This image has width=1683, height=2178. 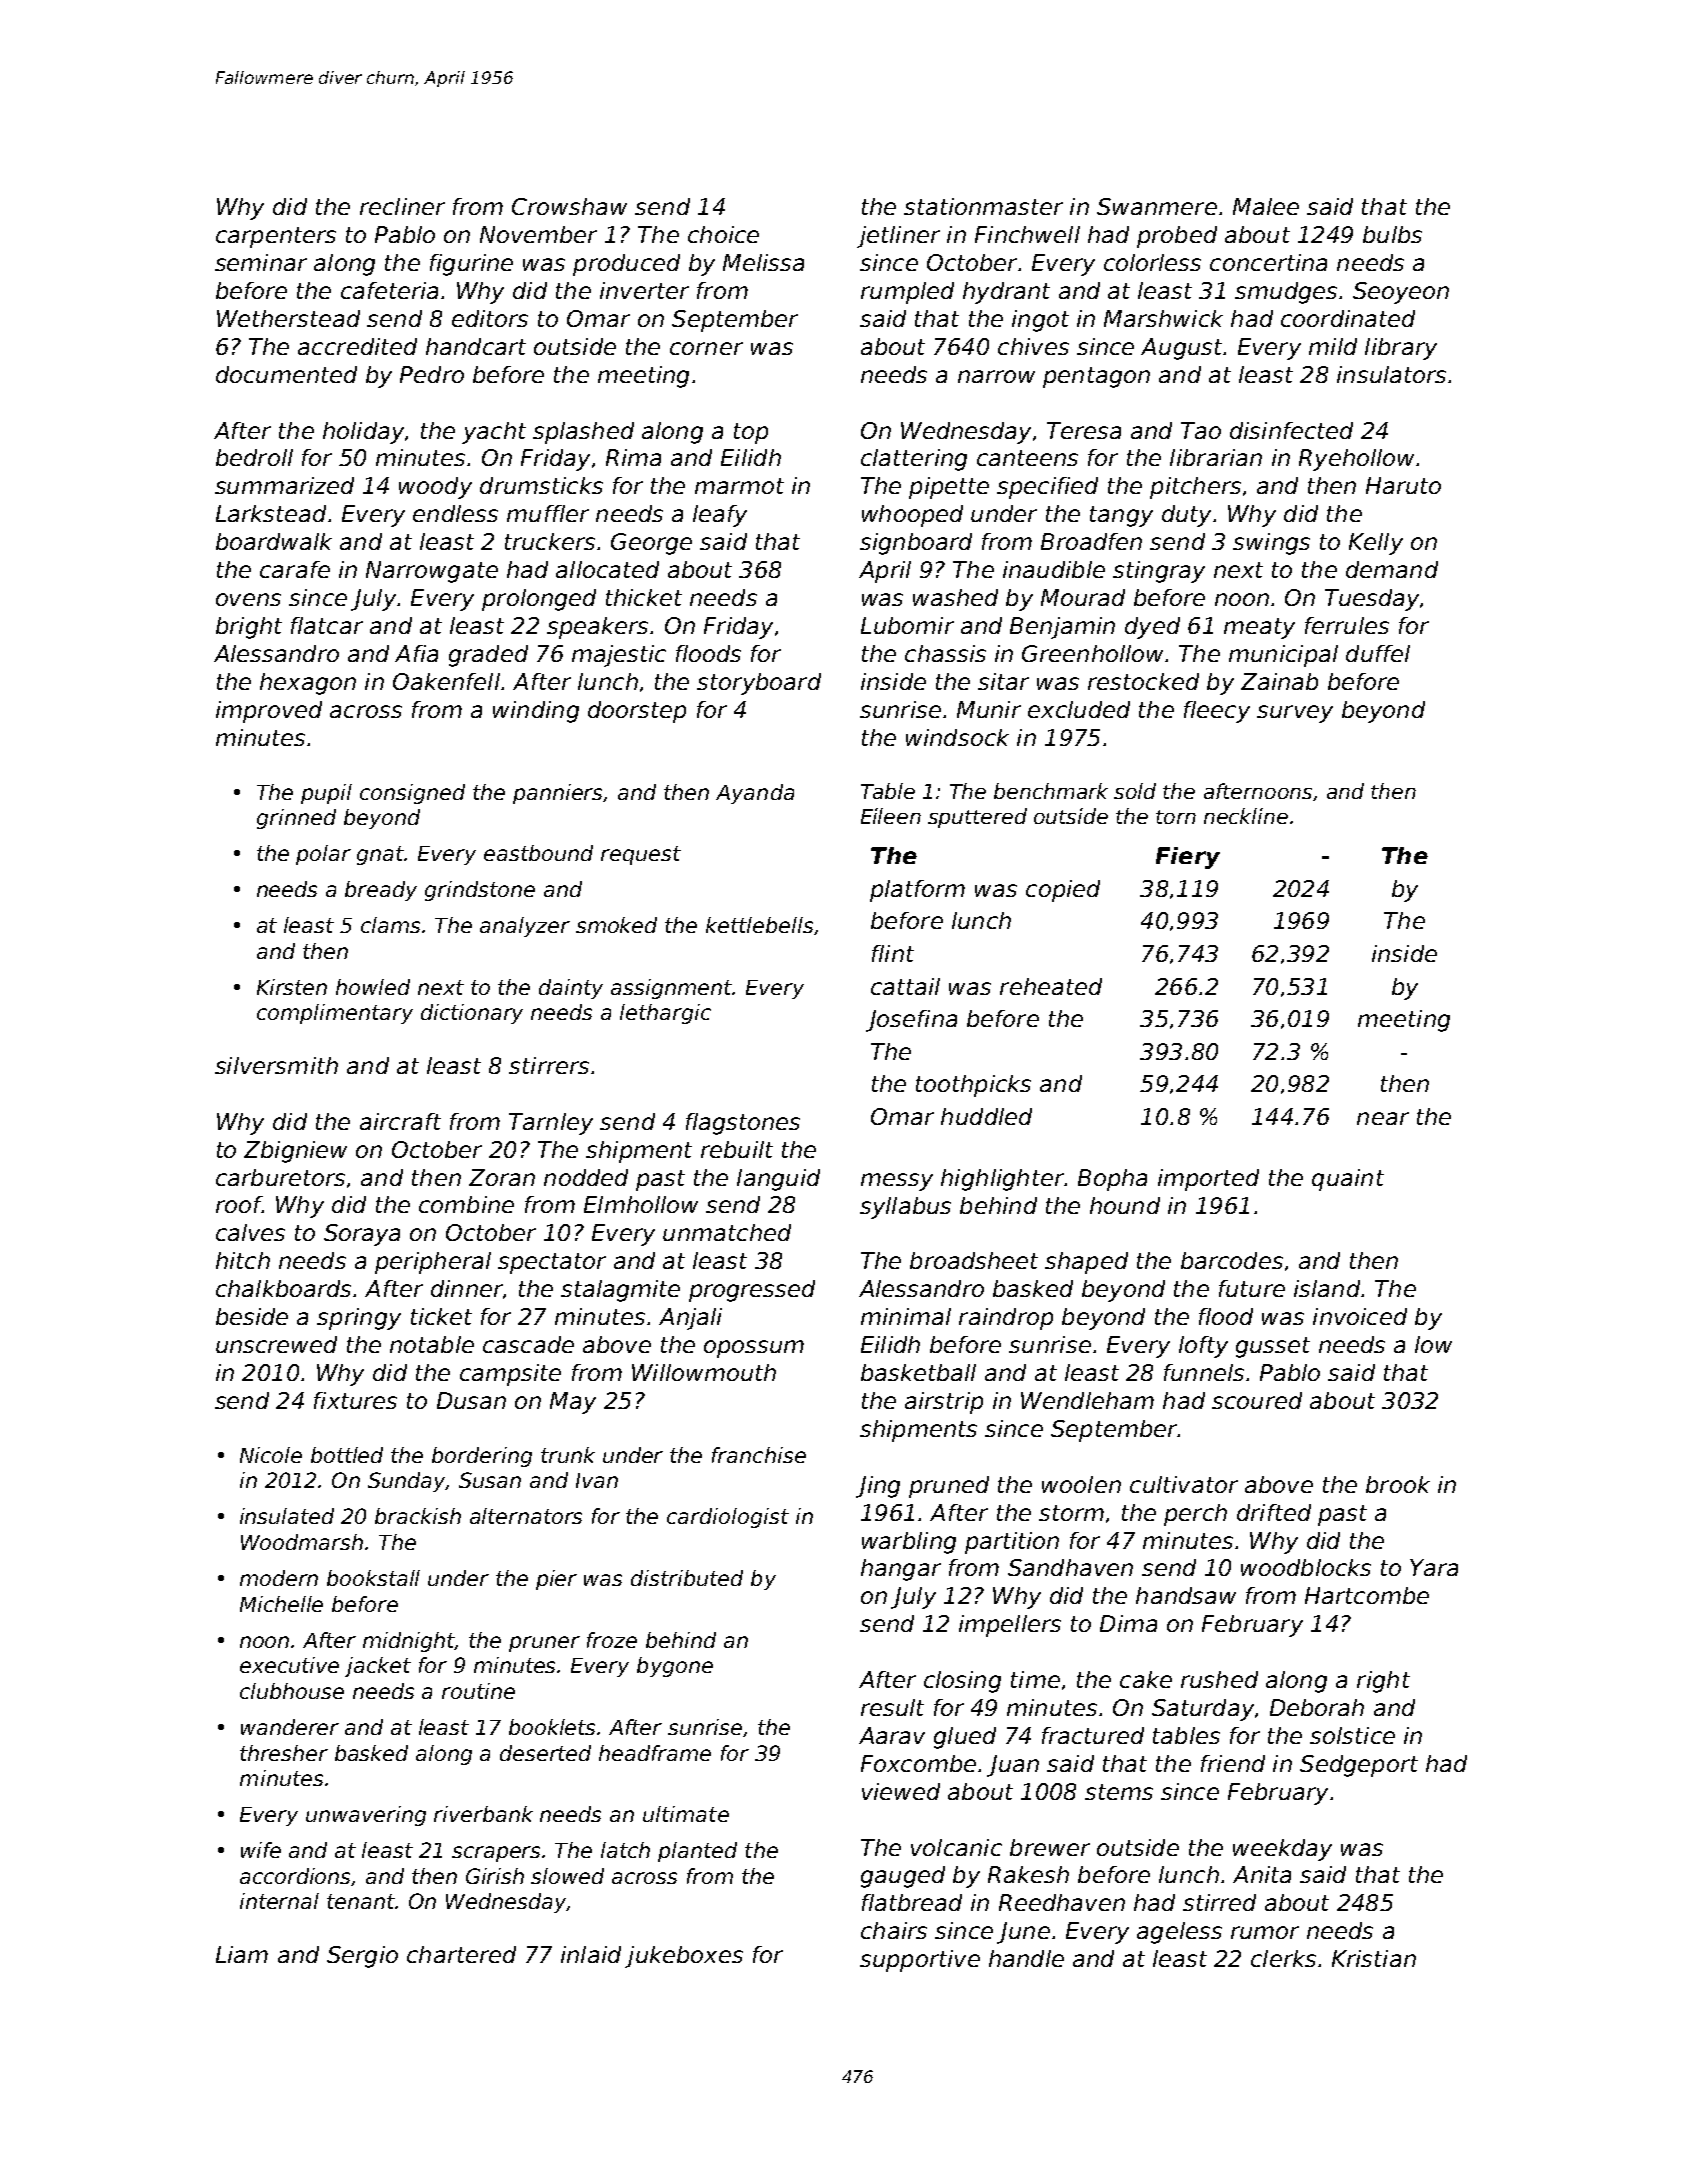 What do you see at coordinates (1246, 816) in the image?
I see `neckline` at bounding box center [1246, 816].
